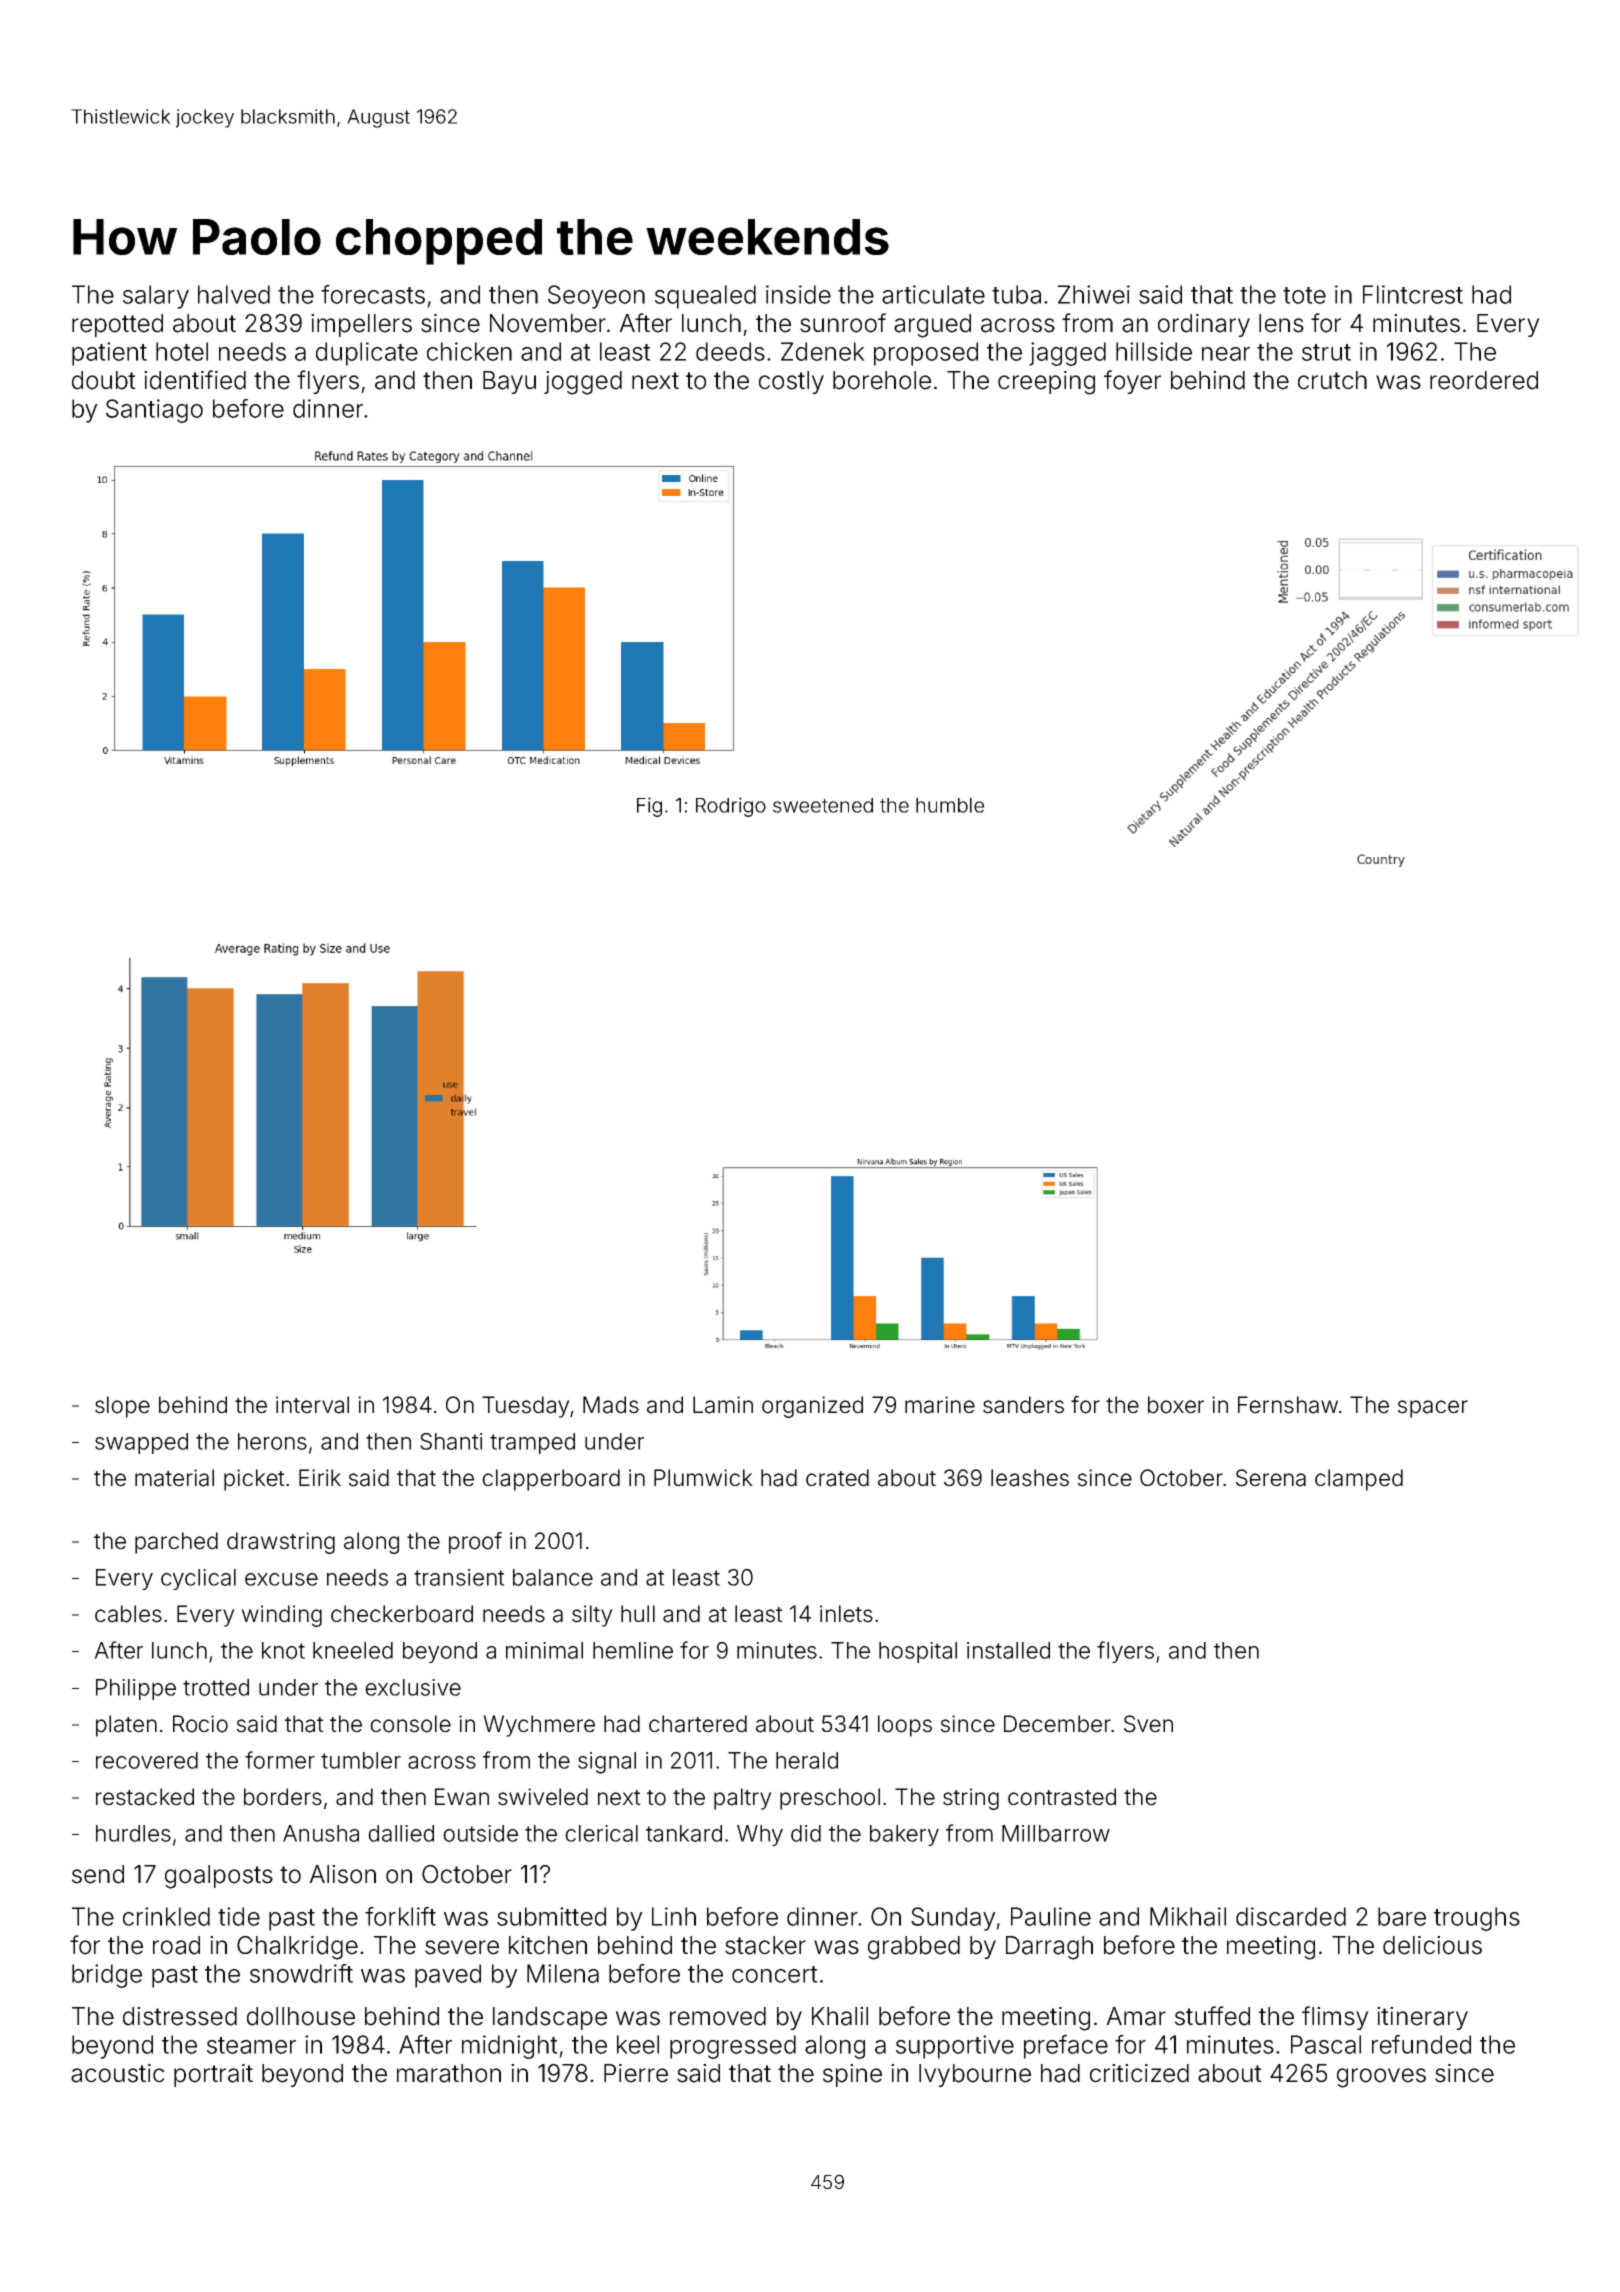 The width and height of the screenshot is (1620, 2292). Describe the element at coordinates (731, 807) in the screenshot. I see `Rodrigo` at that location.
